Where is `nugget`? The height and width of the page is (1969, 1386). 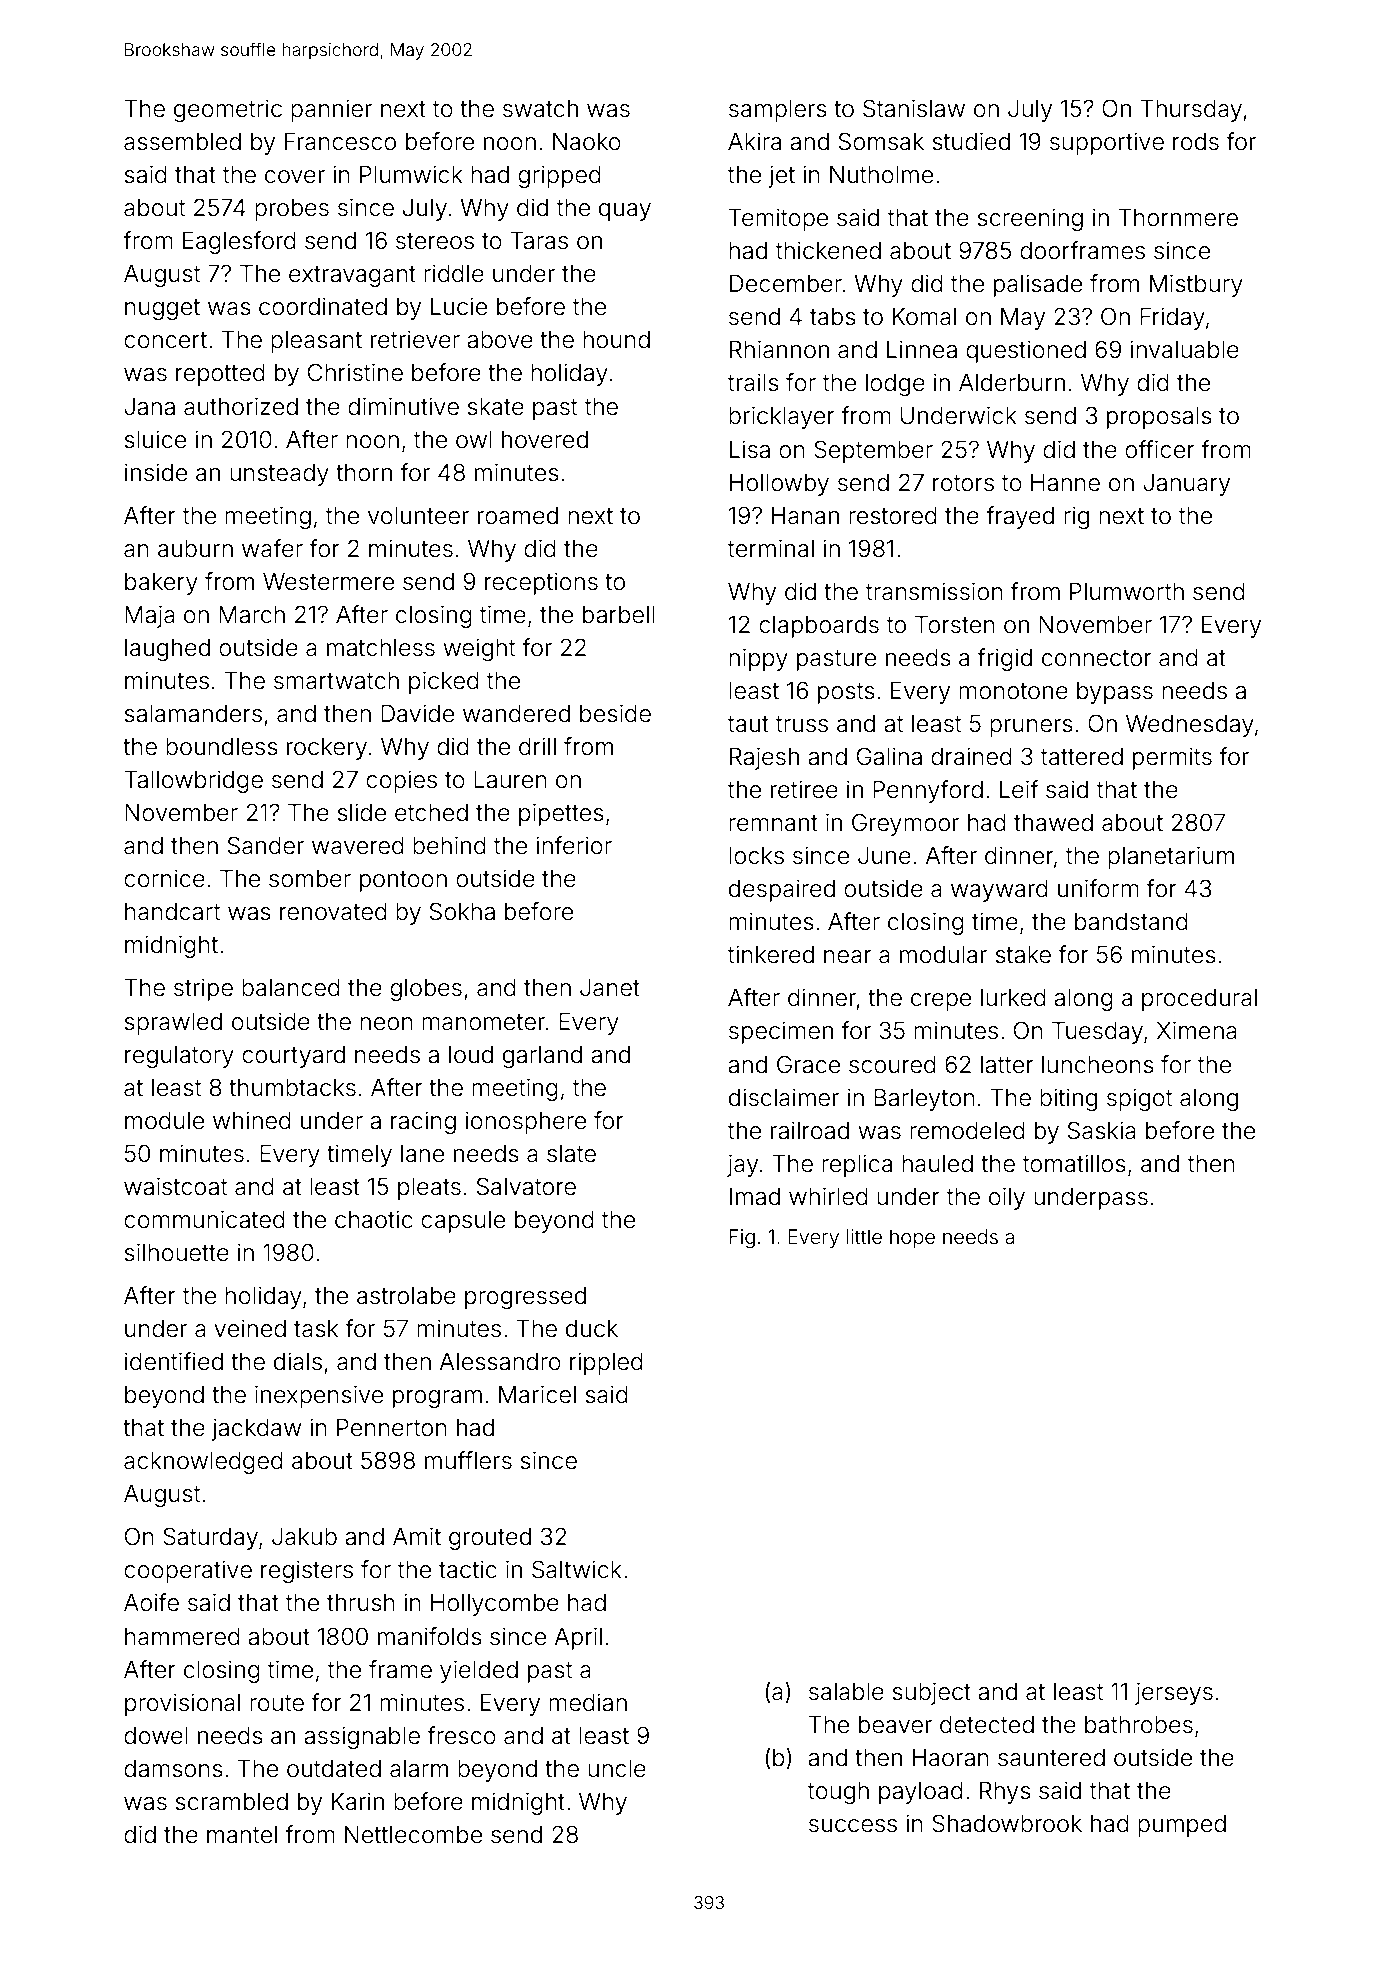 nugget is located at coordinates (162, 309).
